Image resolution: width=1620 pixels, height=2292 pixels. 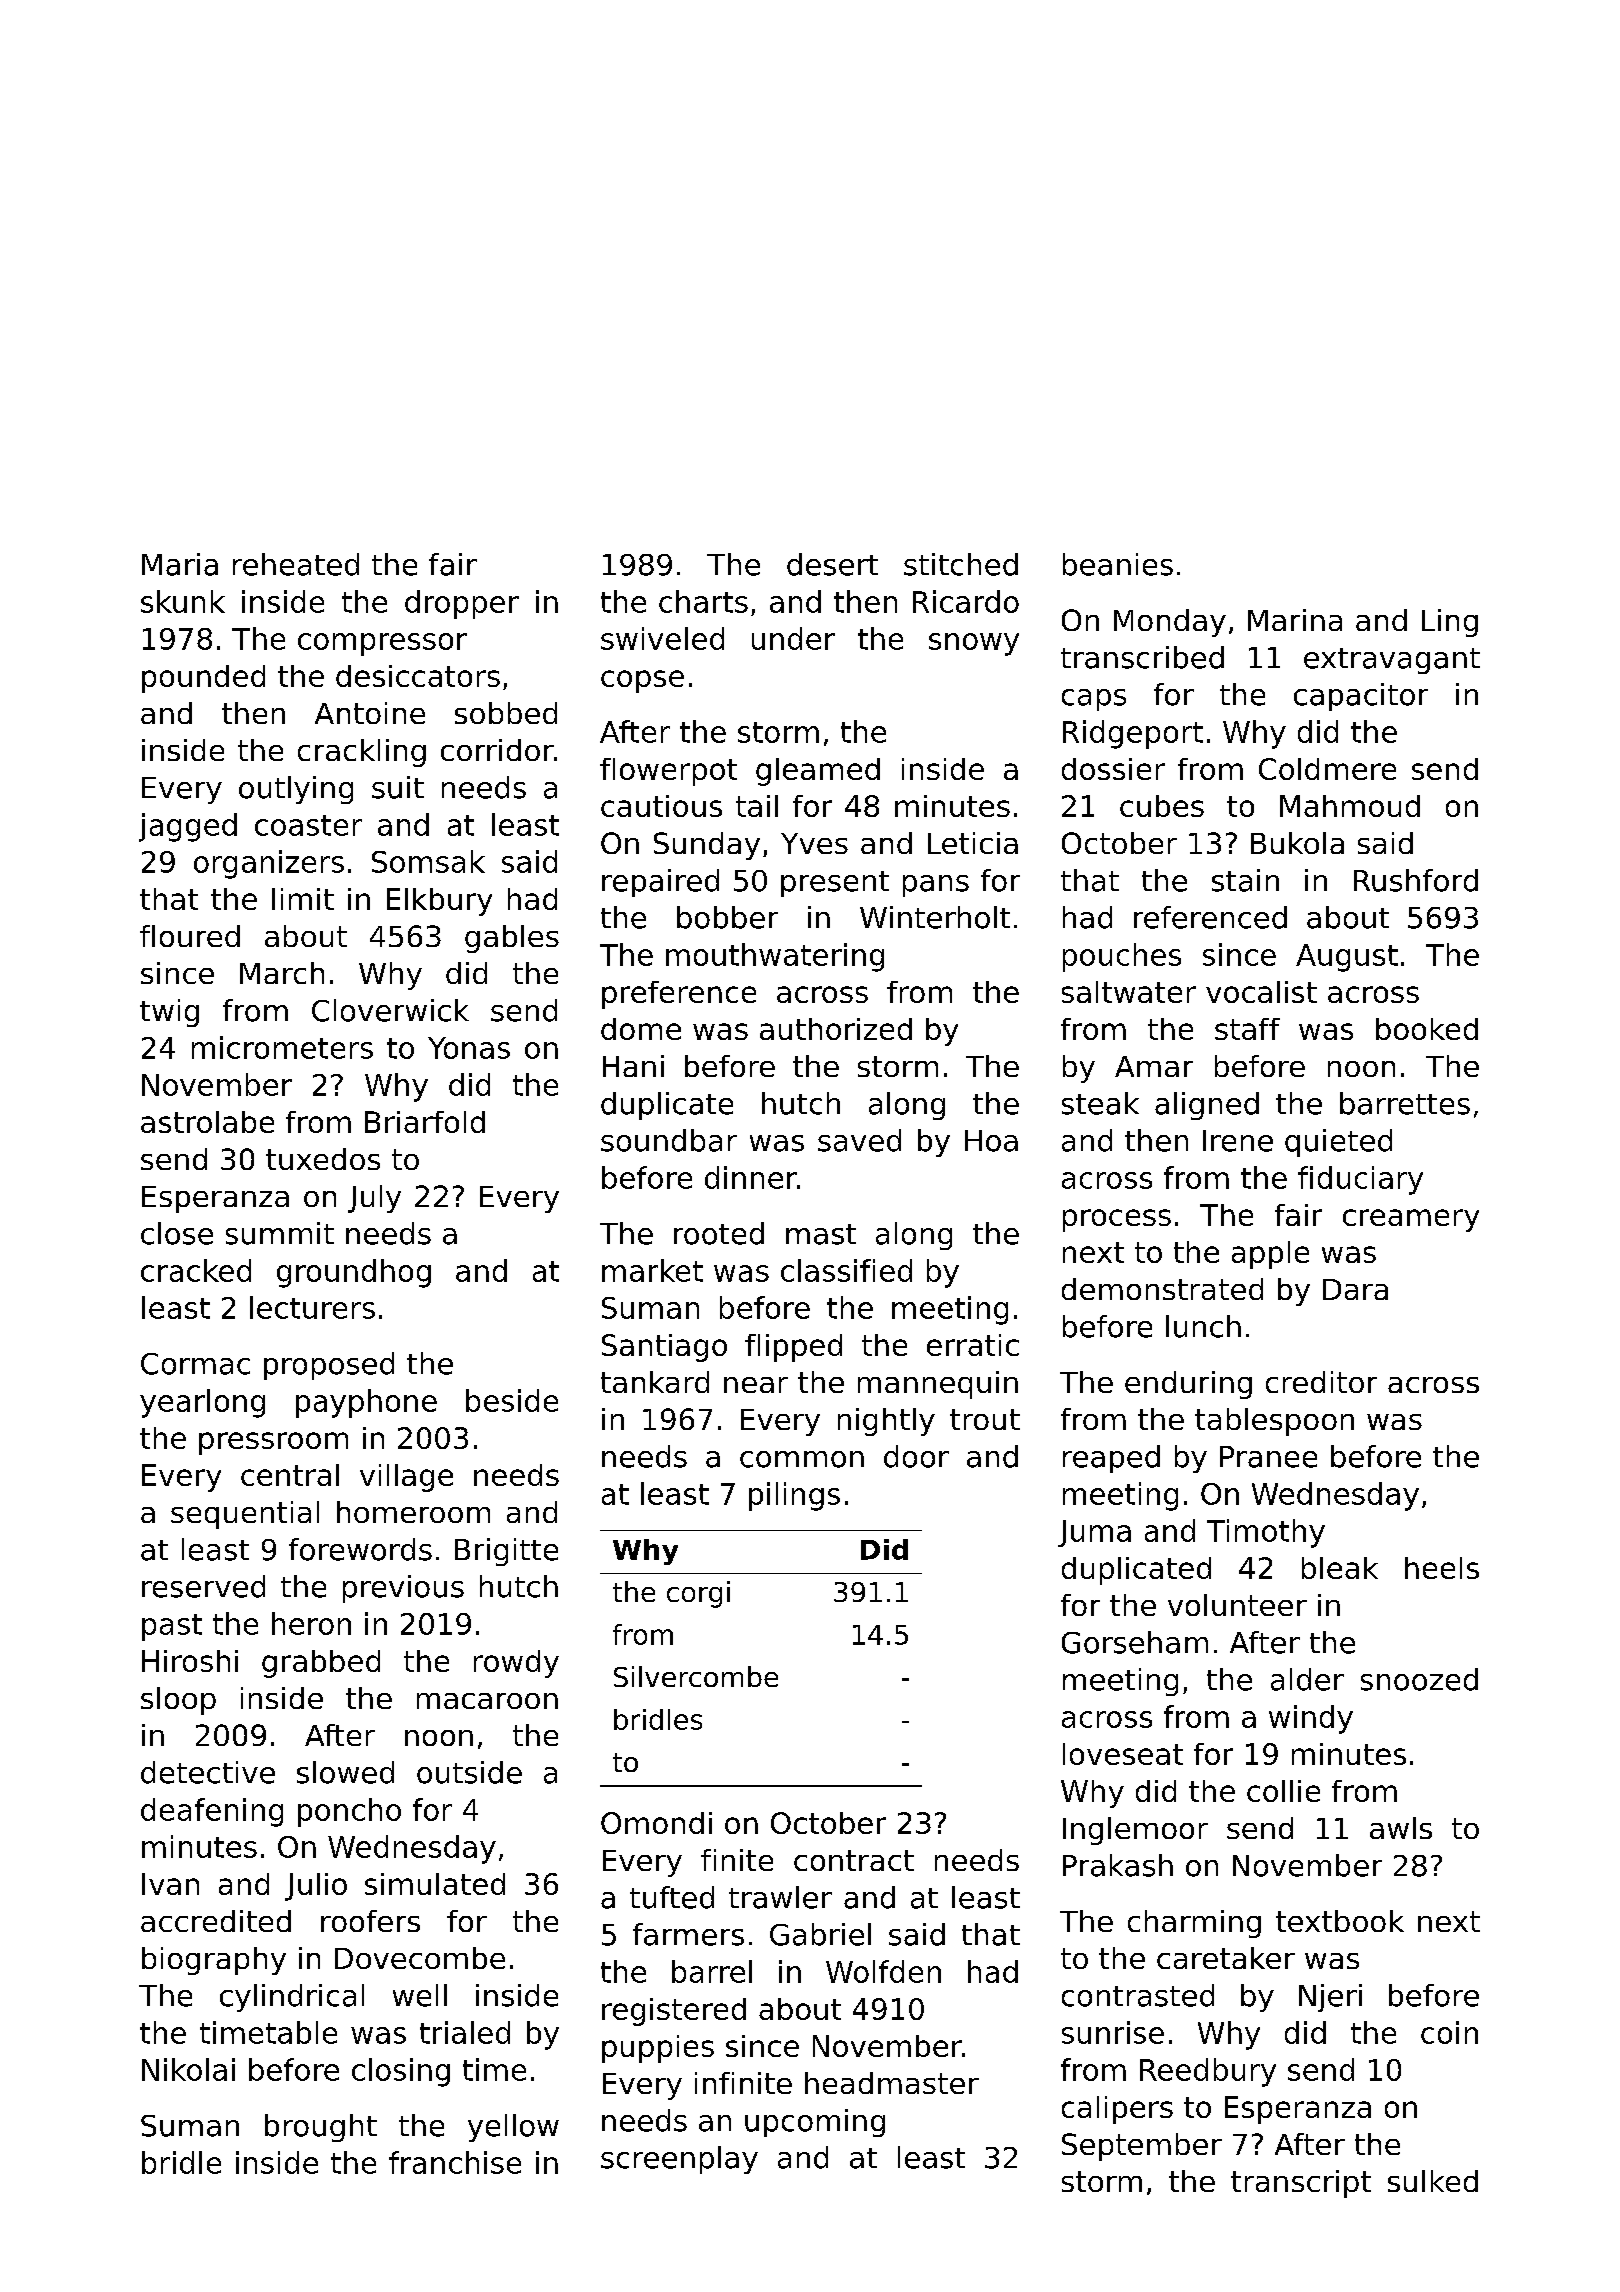 I want to click on sloop, so click(x=178, y=1701).
